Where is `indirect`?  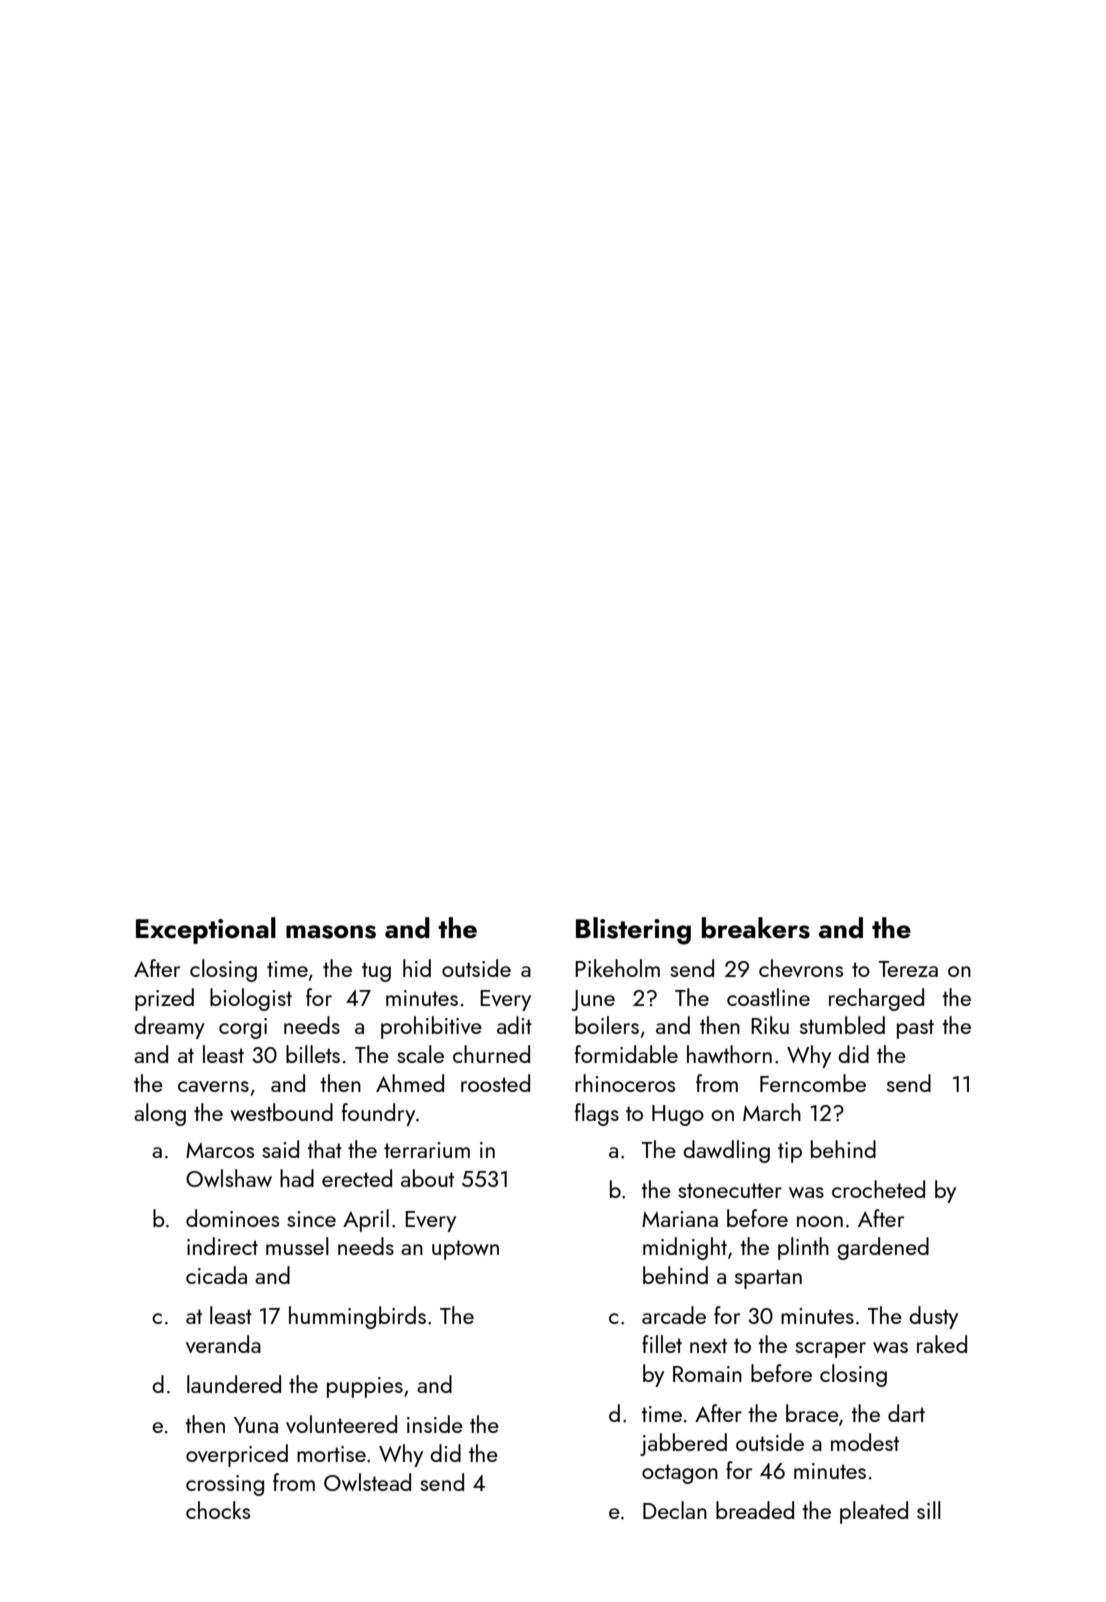
indirect is located at coordinates (222, 1246).
